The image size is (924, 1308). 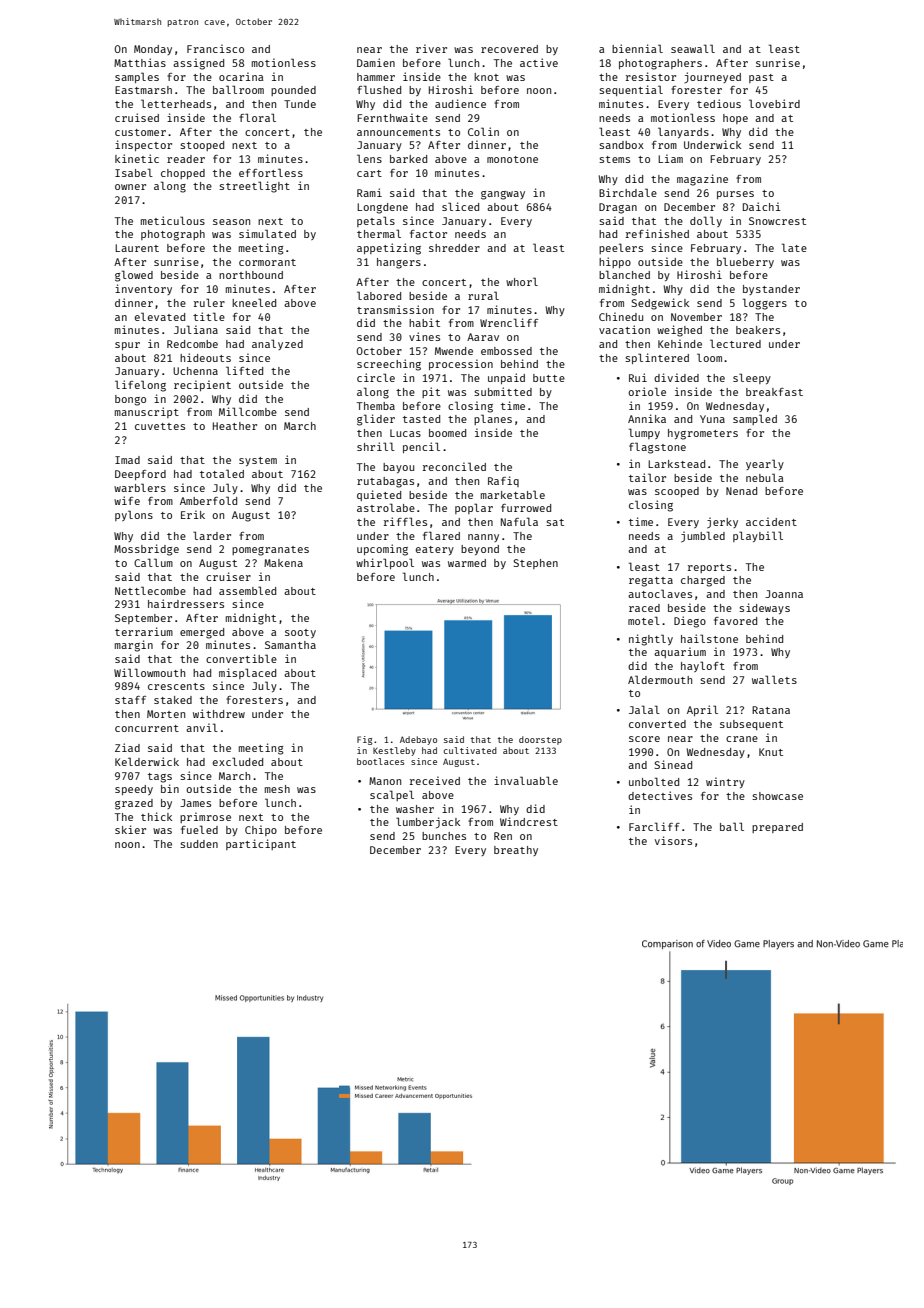 What do you see at coordinates (657, 233) in the screenshot?
I see `refinished` at bounding box center [657, 233].
